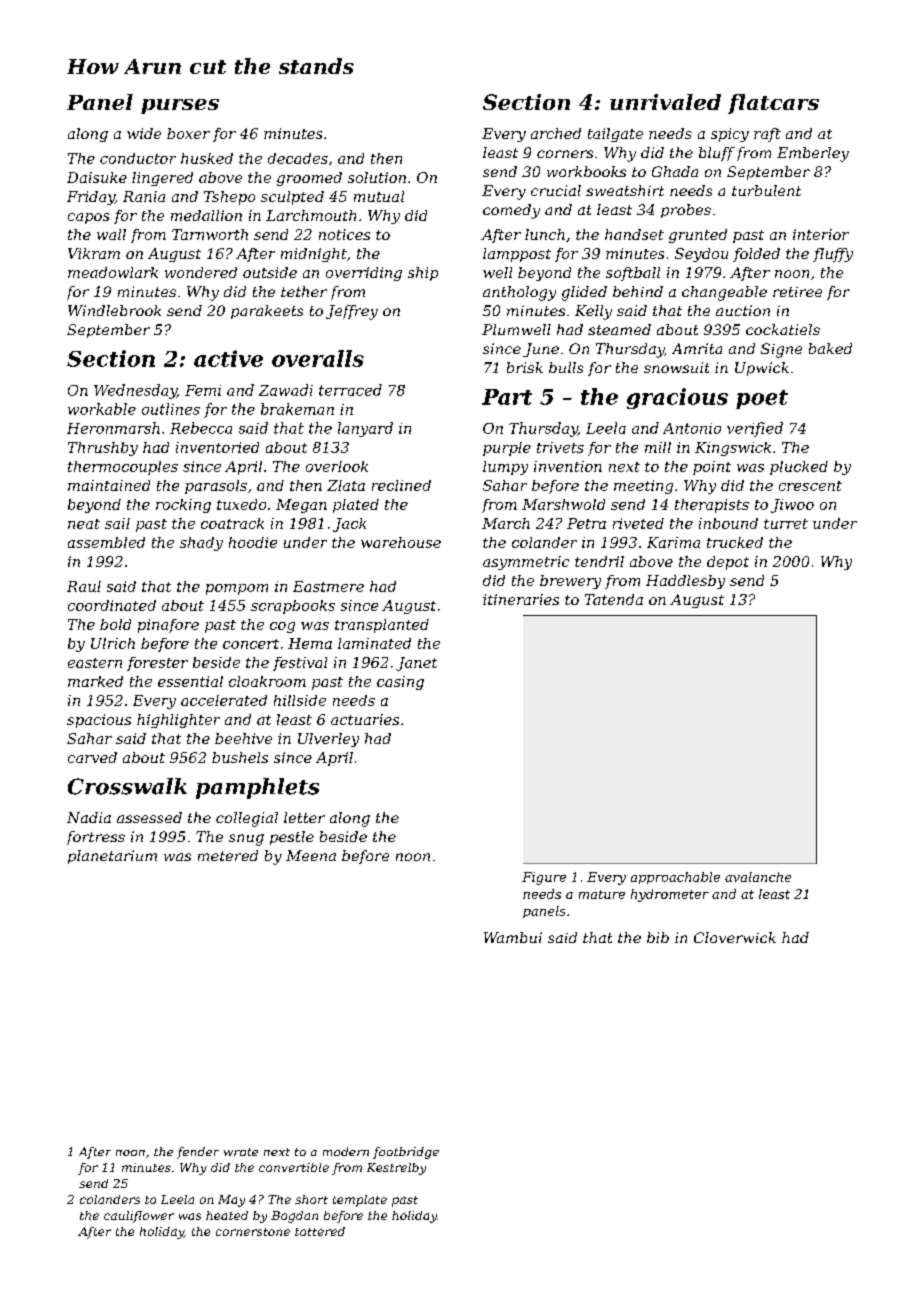 The height and width of the document is (1308, 924). What do you see at coordinates (180, 106) in the document?
I see `purses` at bounding box center [180, 106].
